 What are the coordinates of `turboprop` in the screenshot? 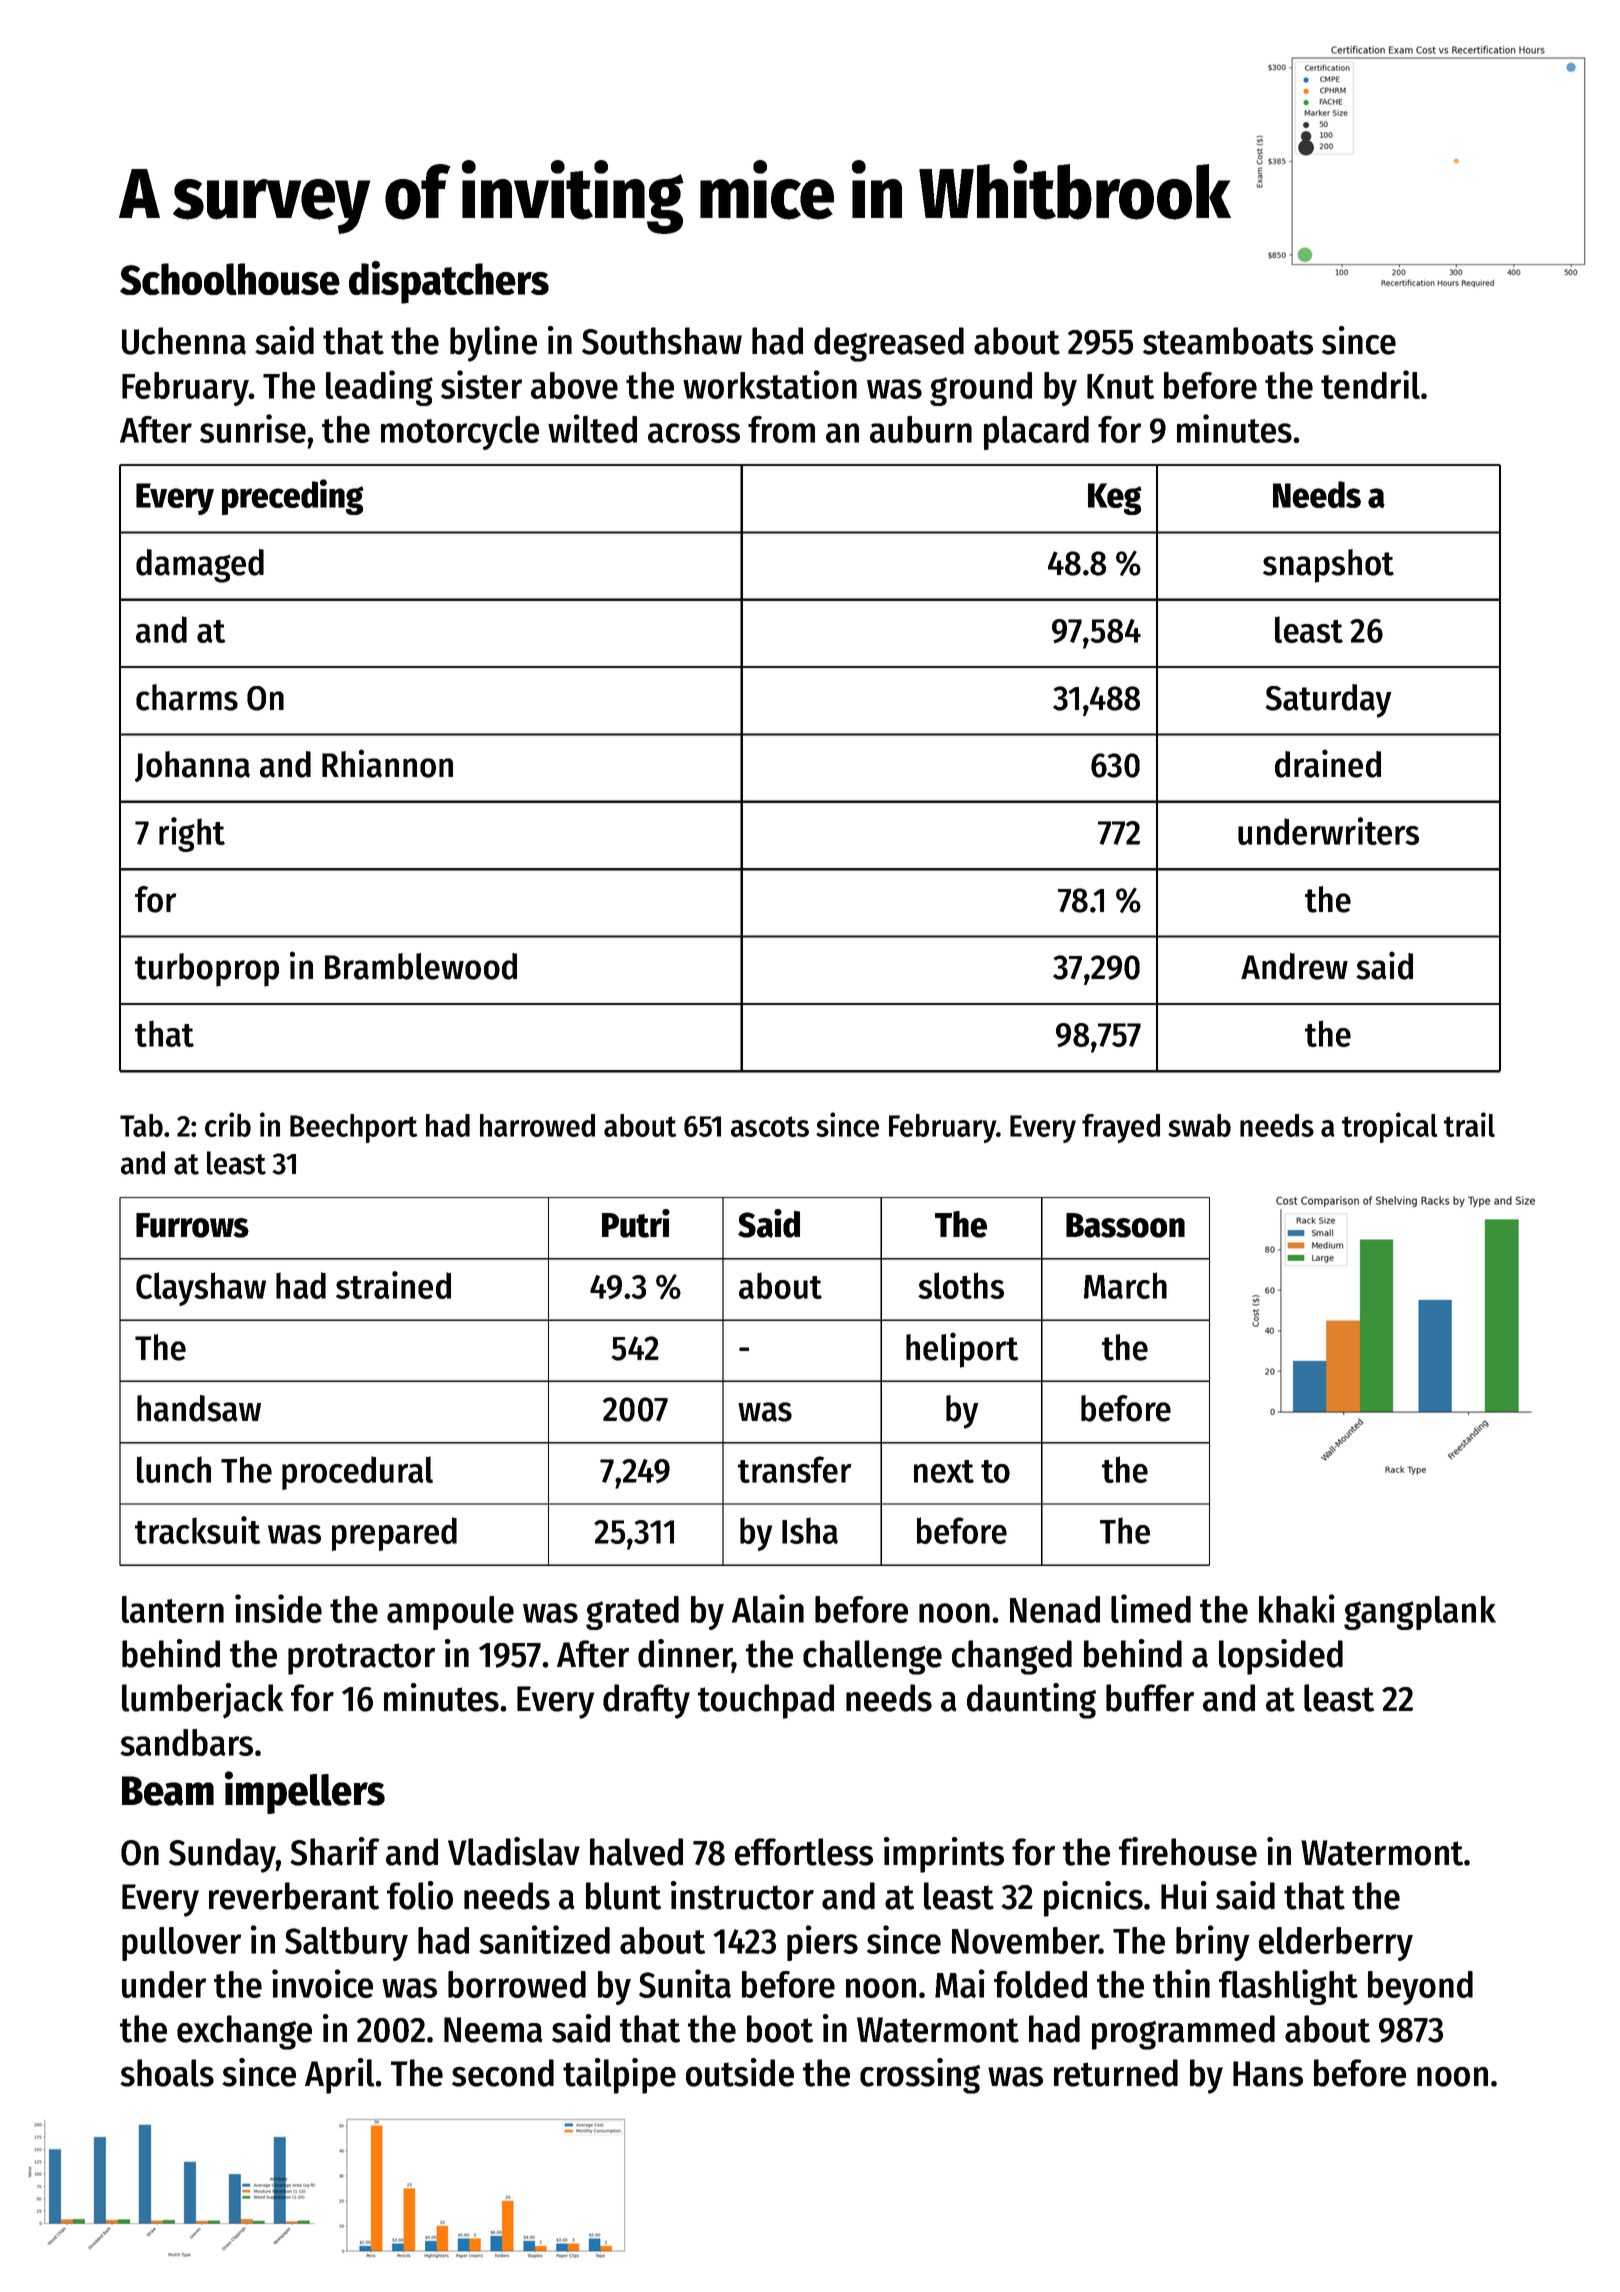 It's located at (207, 970).
